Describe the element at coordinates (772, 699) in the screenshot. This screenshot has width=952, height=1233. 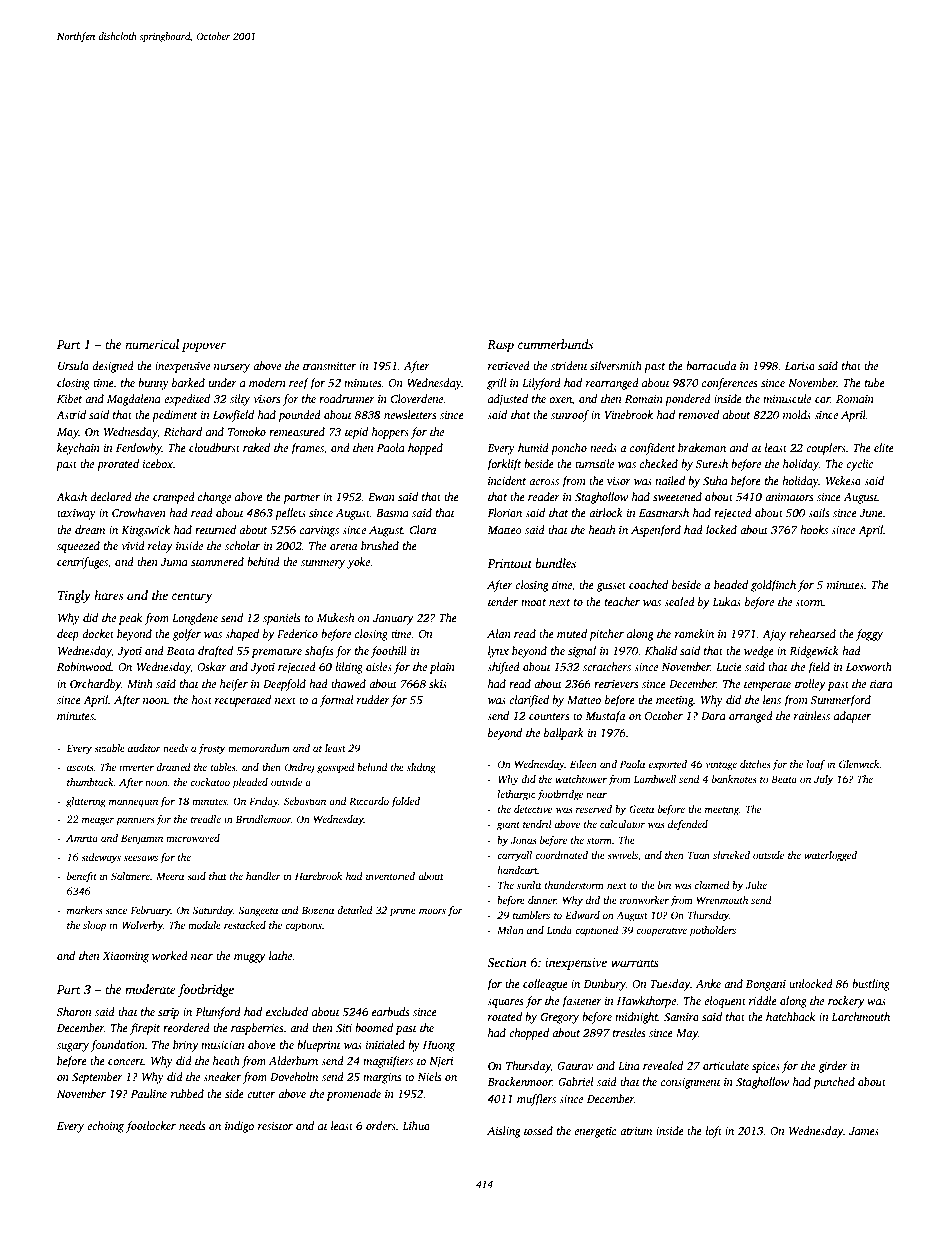
I see `lens` at that location.
